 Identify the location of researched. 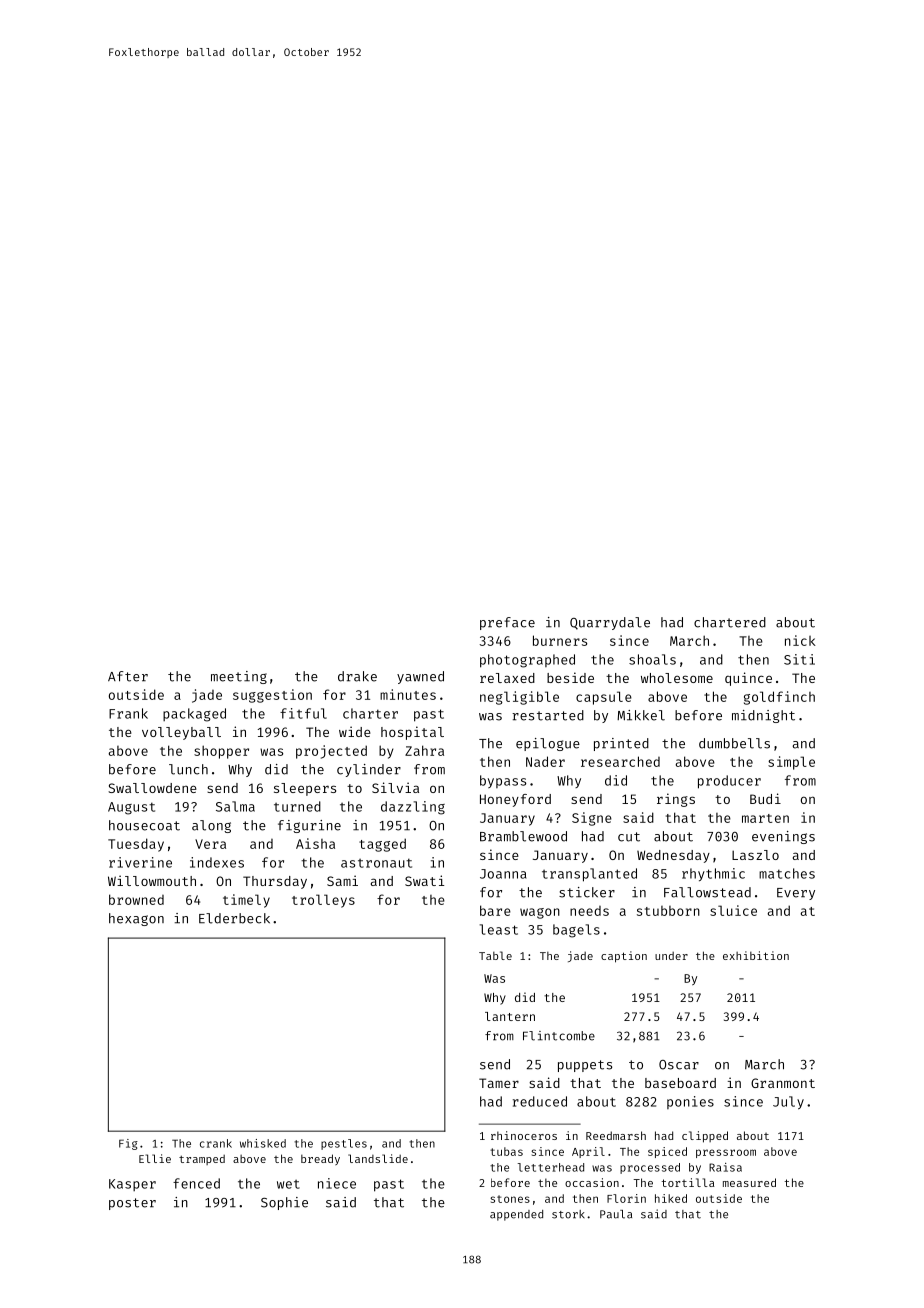
(620, 761).
